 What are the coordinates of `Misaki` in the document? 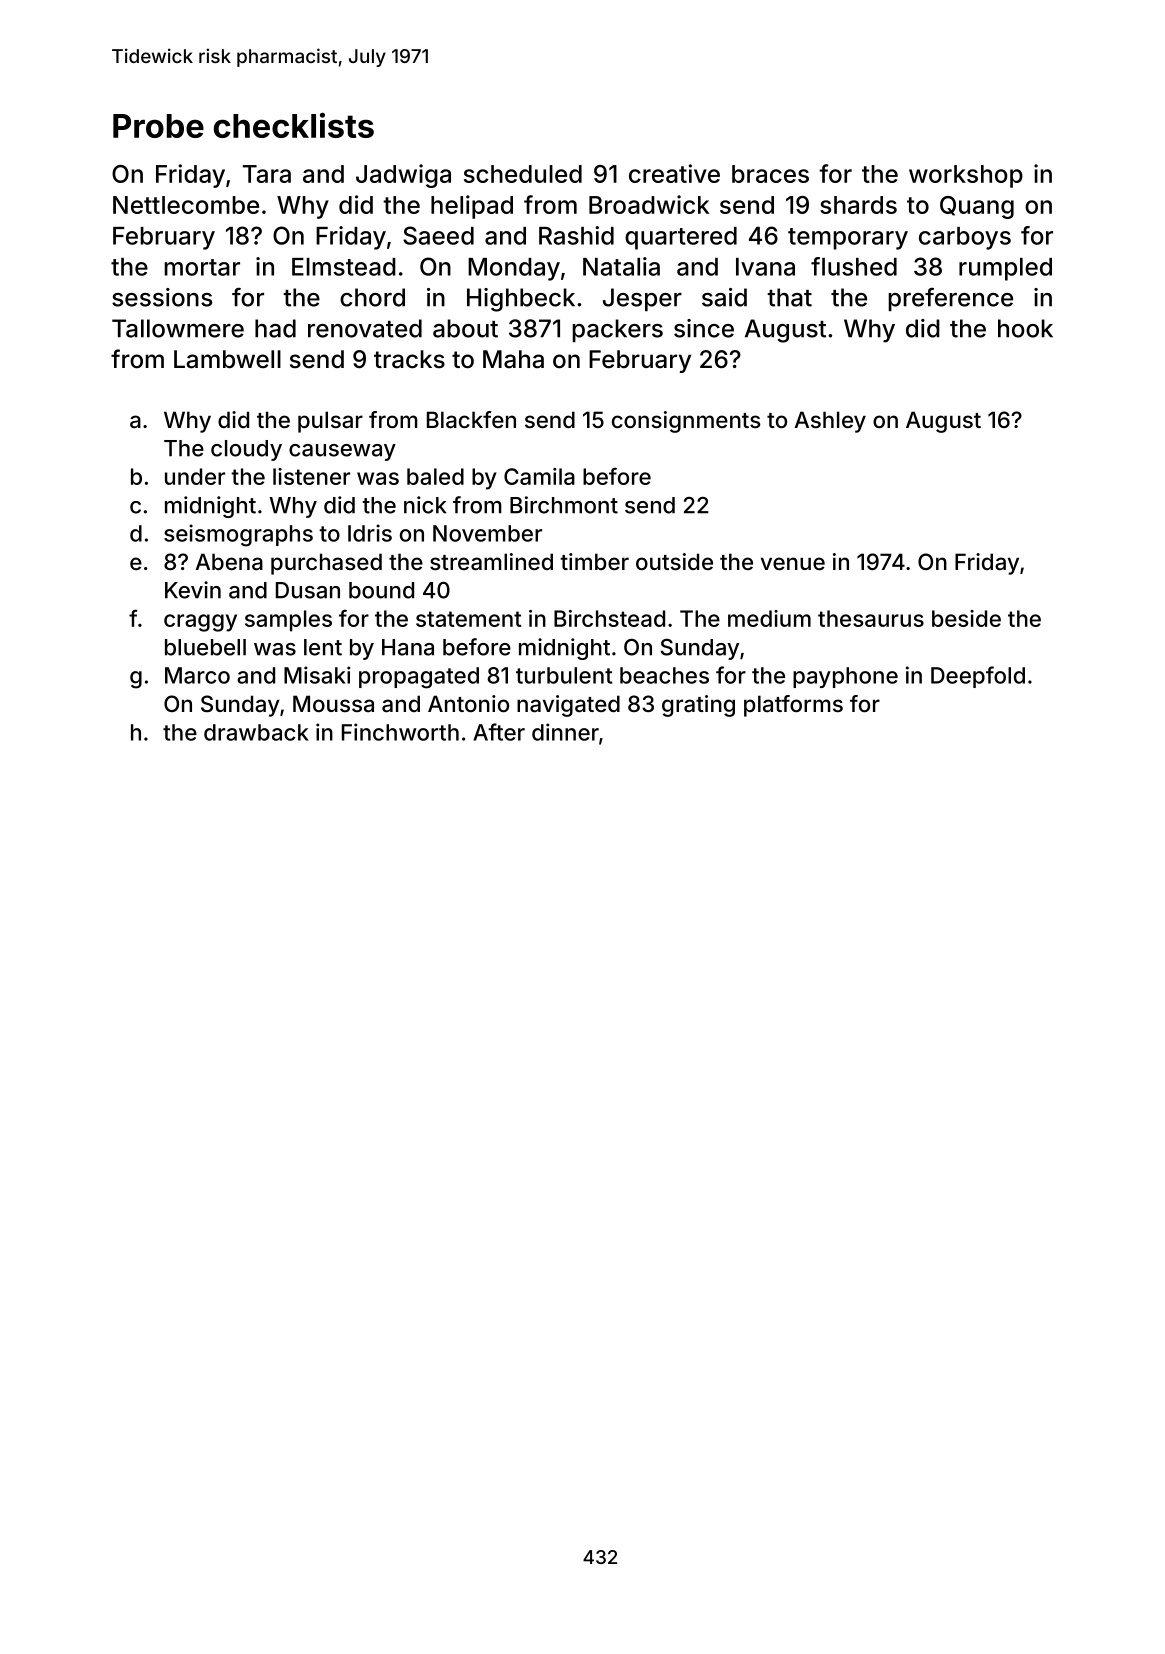 It's located at (317, 675).
